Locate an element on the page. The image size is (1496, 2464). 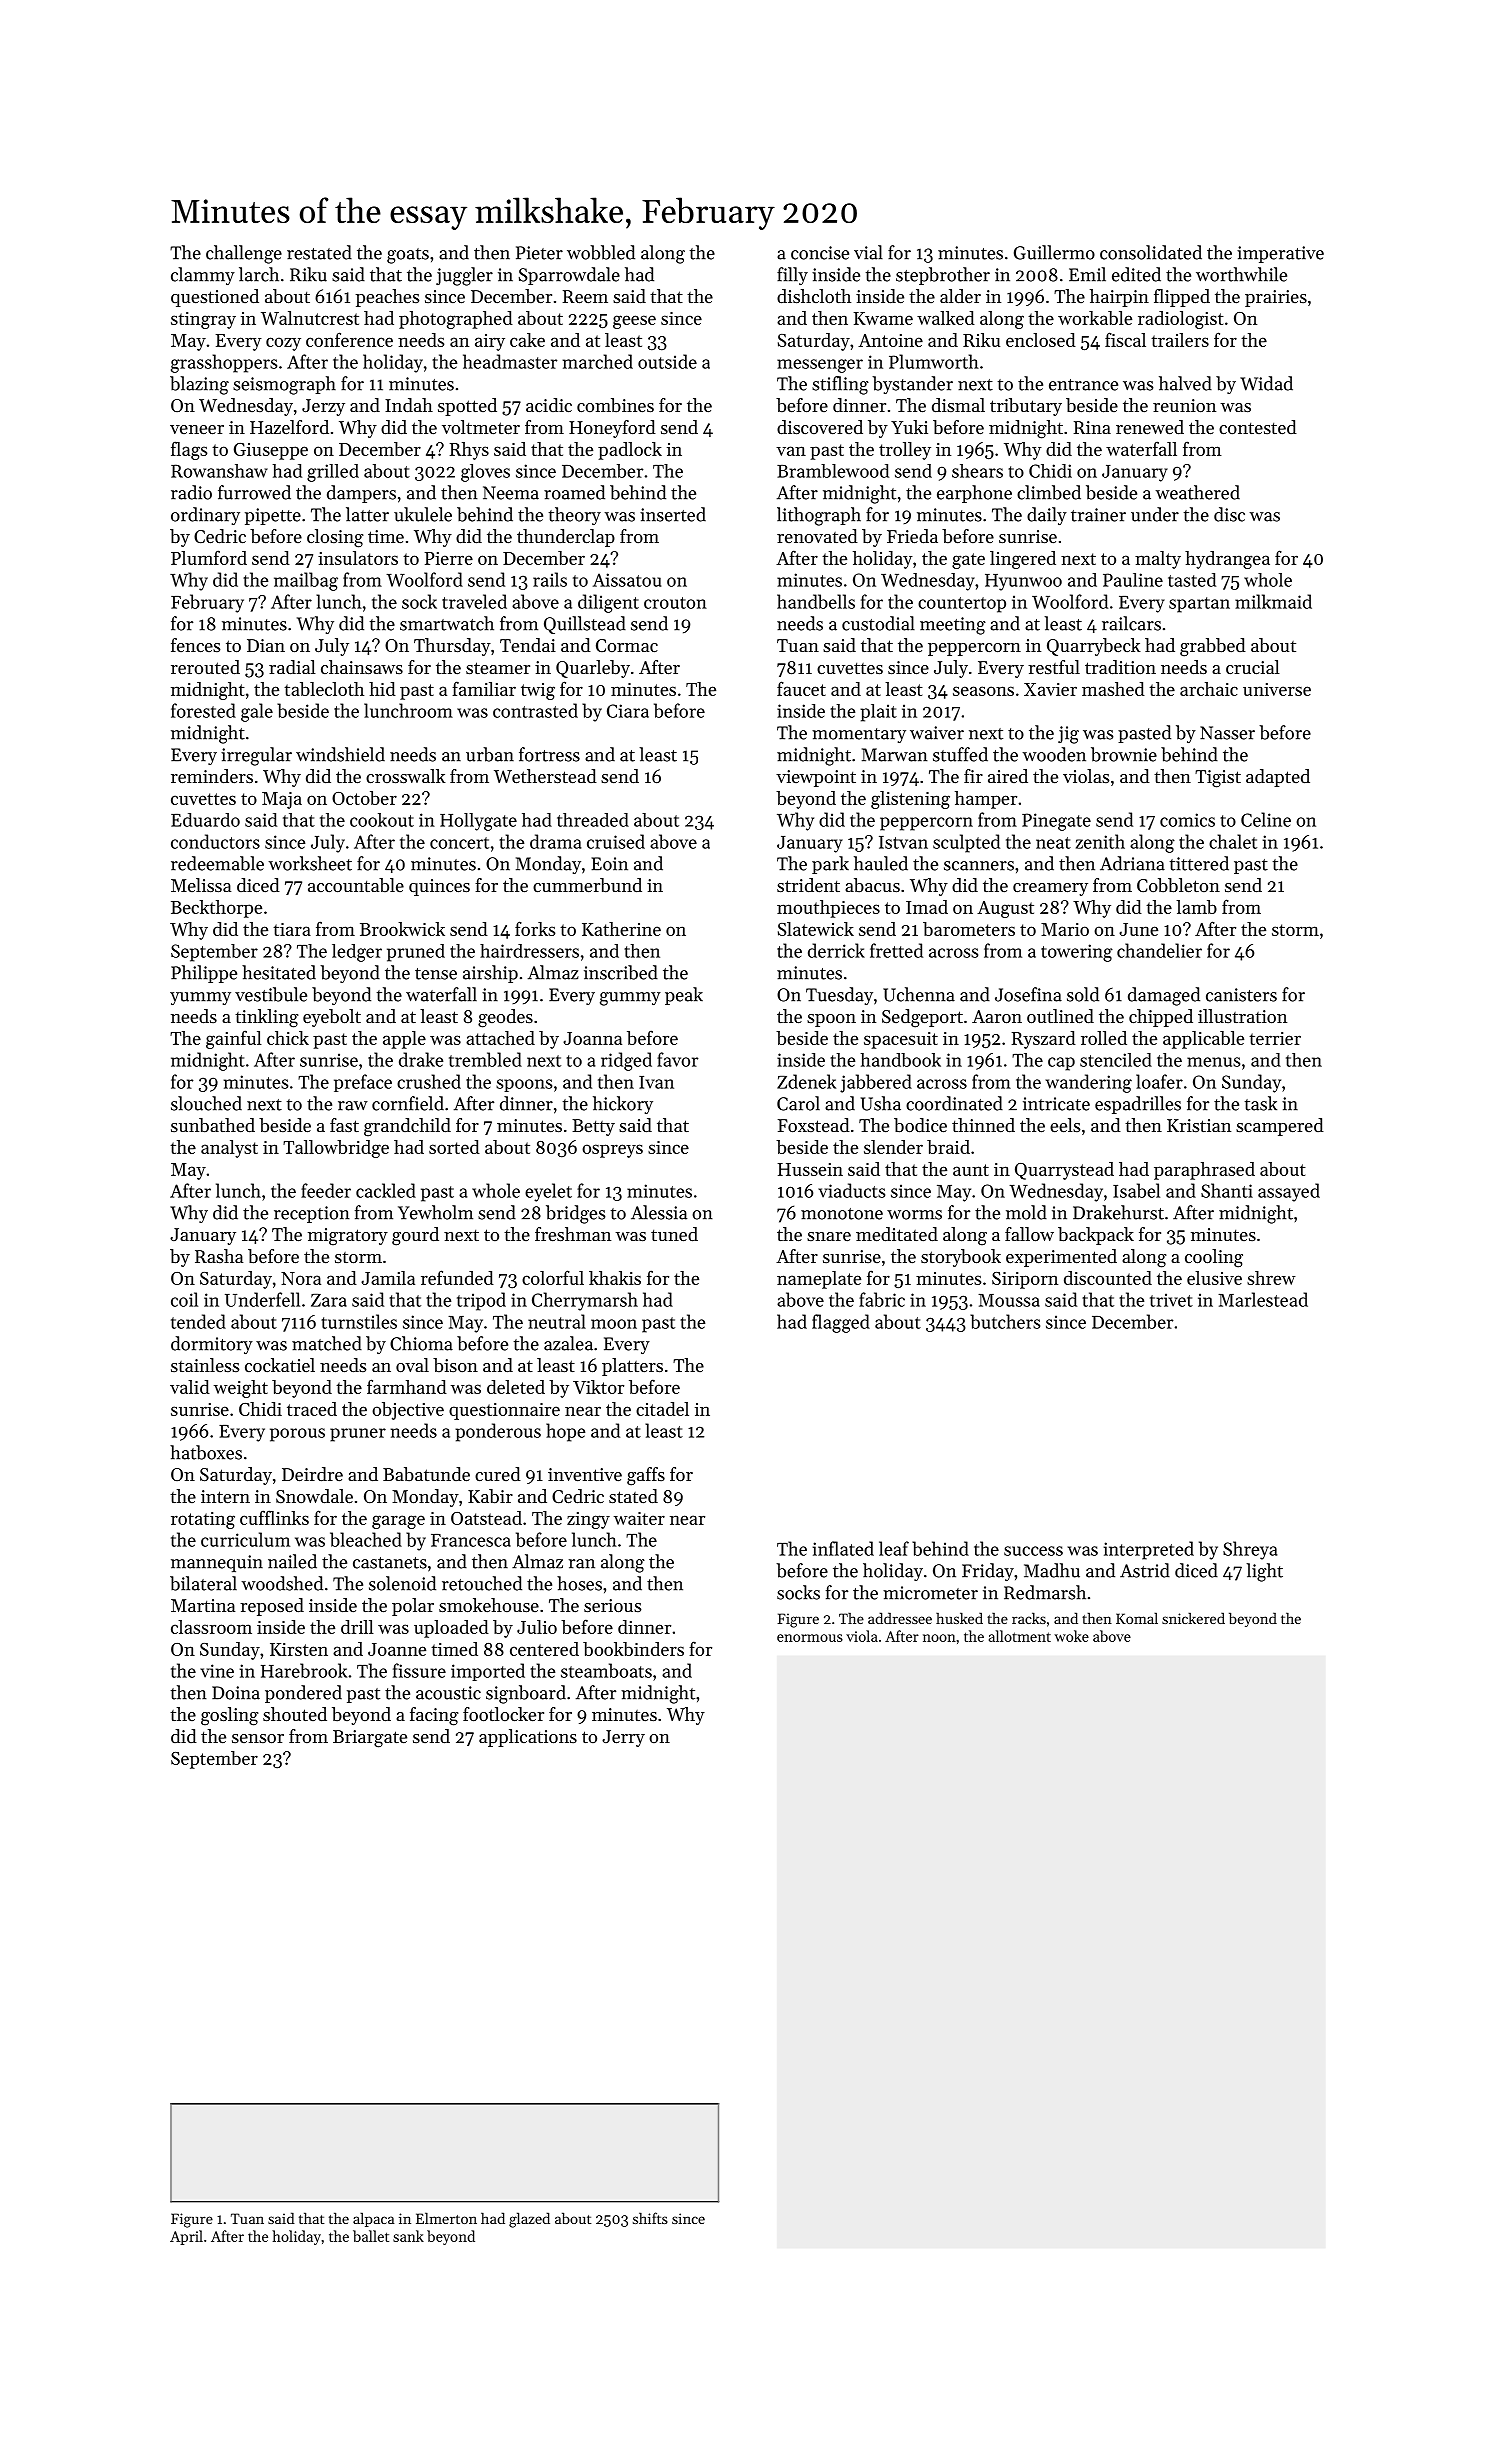
April is located at coordinates (186, 2237).
